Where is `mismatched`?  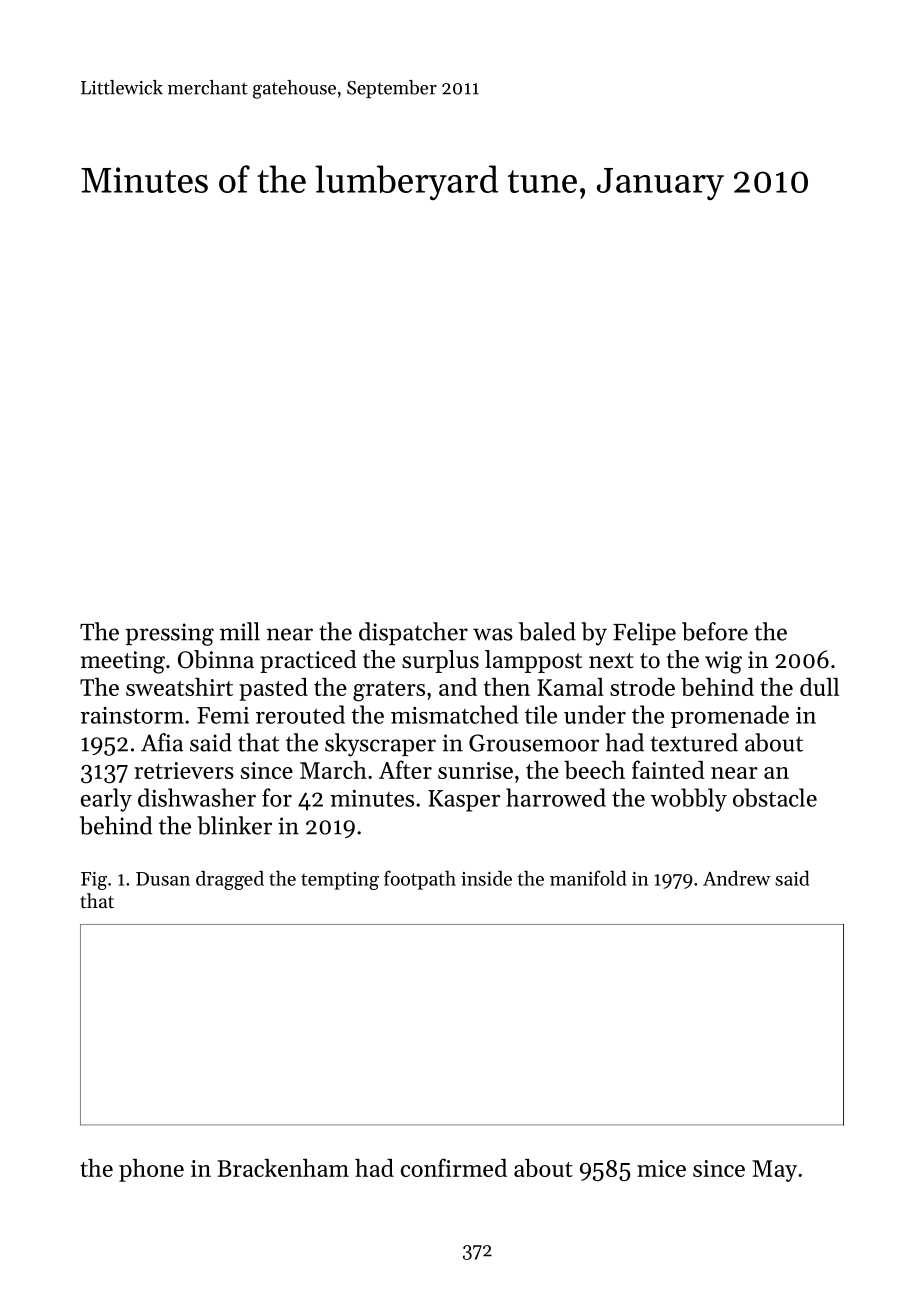
mismatched is located at coordinates (454, 714).
